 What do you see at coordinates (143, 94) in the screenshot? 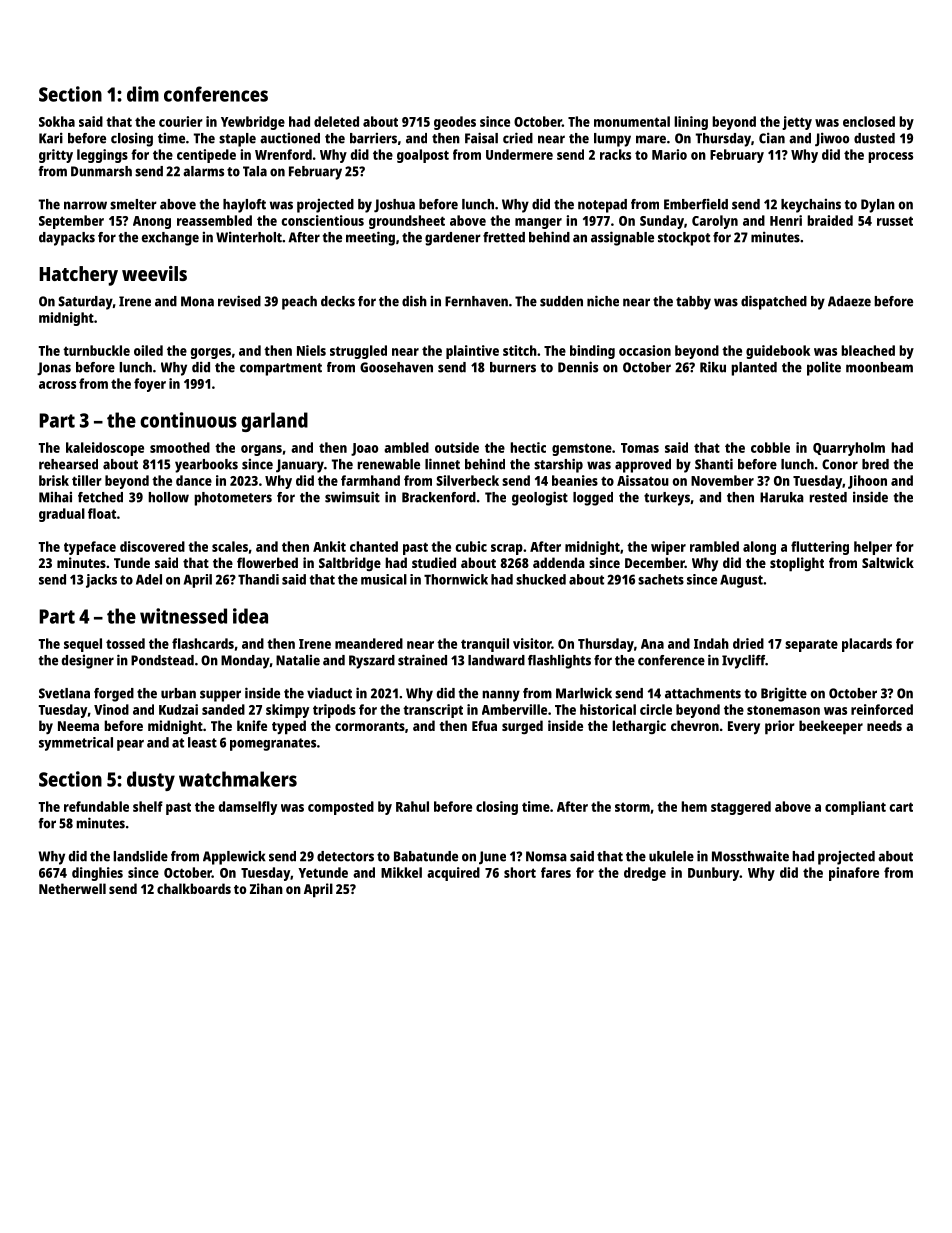
I see `dim` at bounding box center [143, 94].
